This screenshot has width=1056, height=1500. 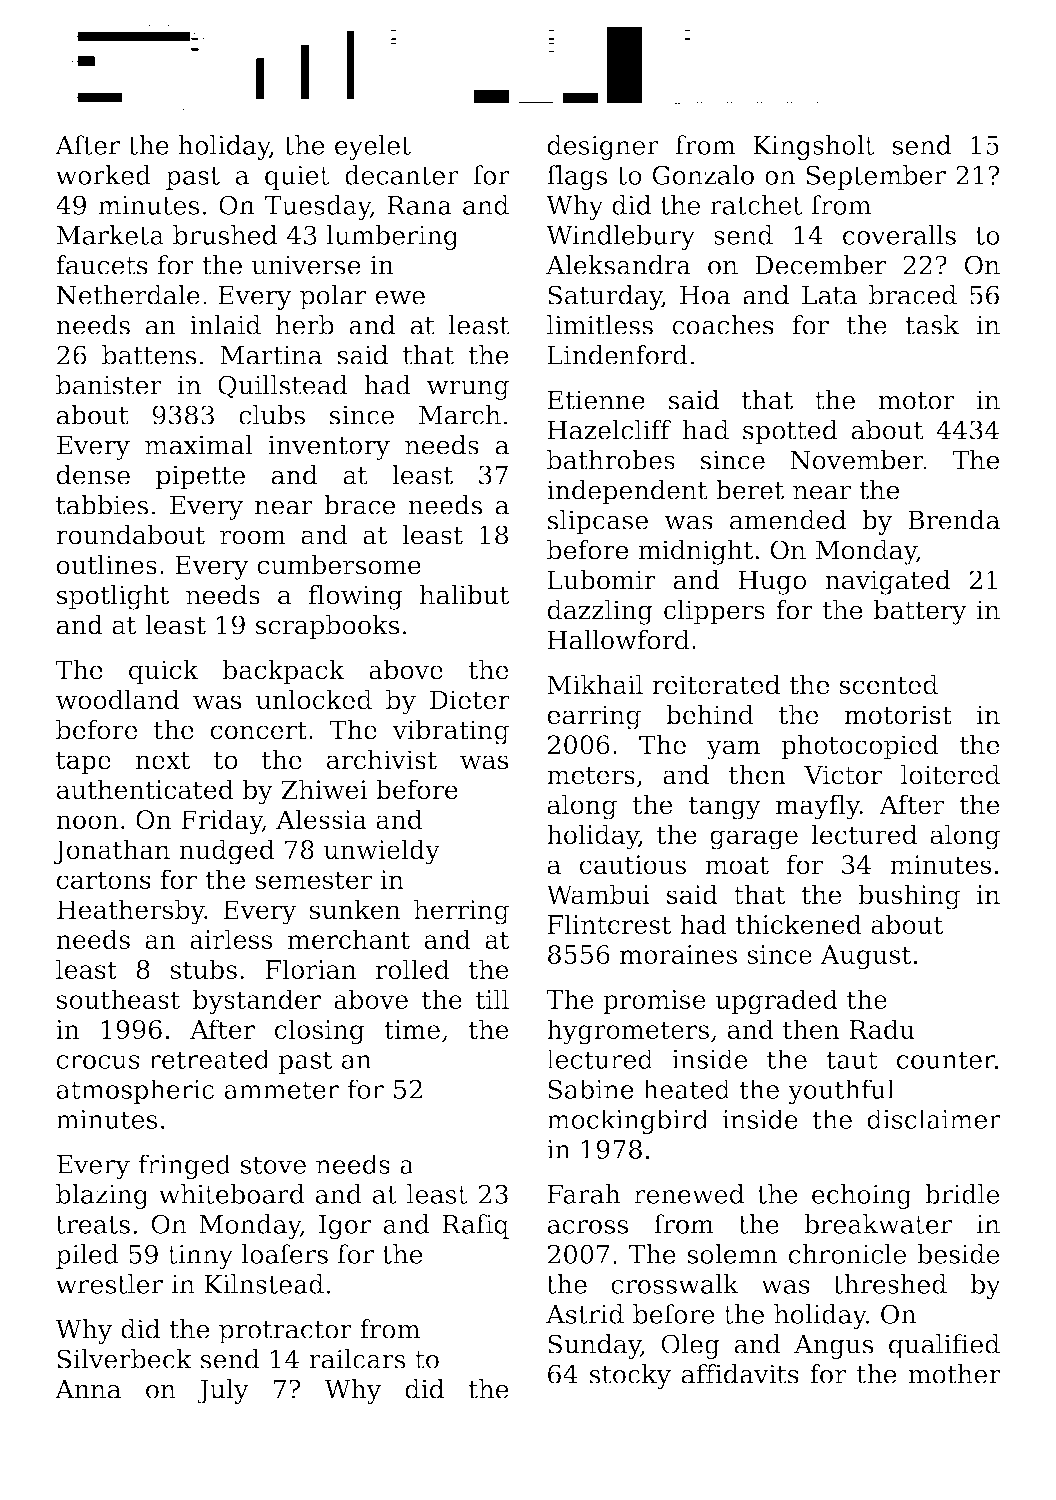 What do you see at coordinates (788, 520) in the screenshot?
I see `amended` at bounding box center [788, 520].
